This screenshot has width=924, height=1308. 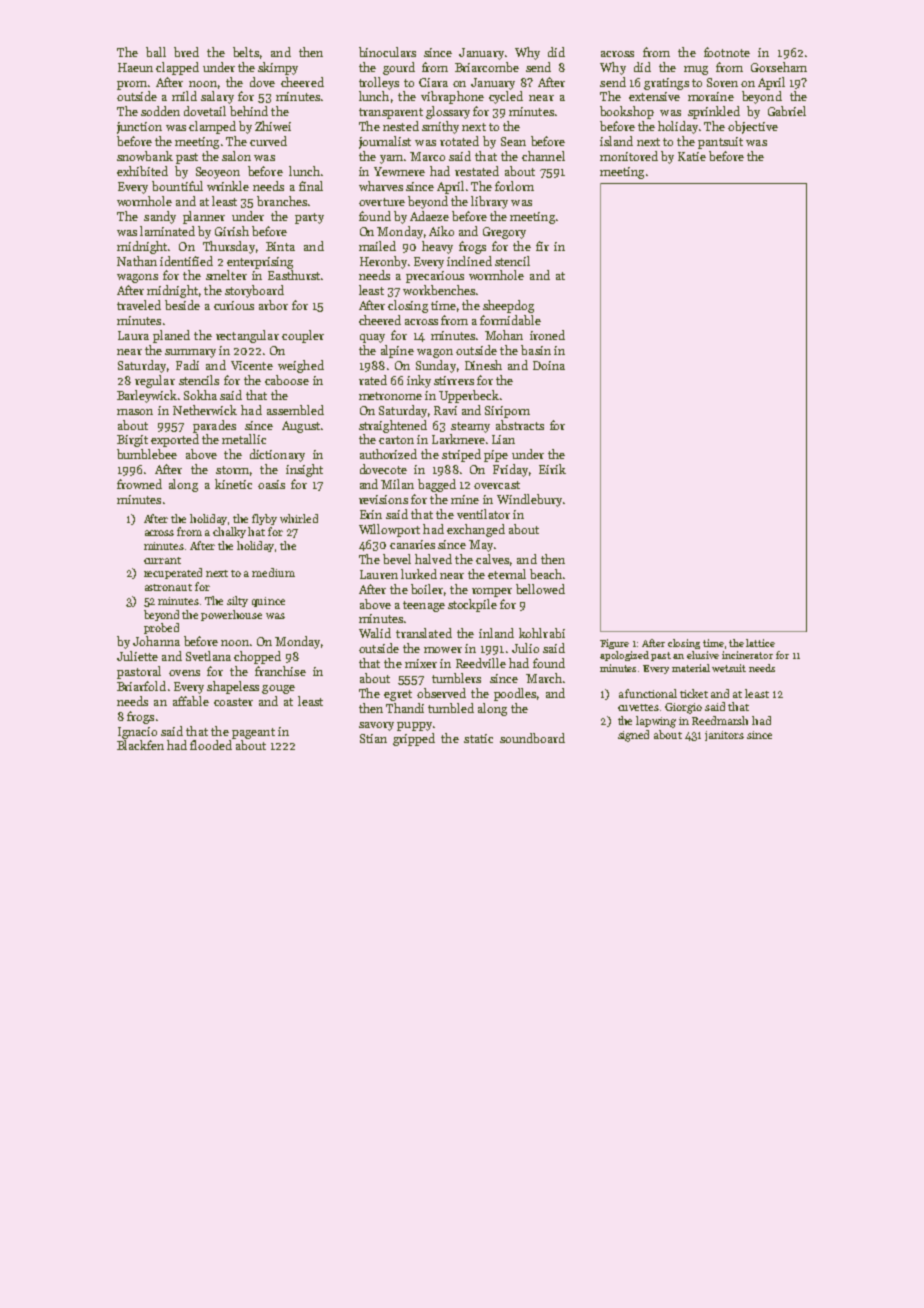 I want to click on powerhouse, so click(x=231, y=615).
